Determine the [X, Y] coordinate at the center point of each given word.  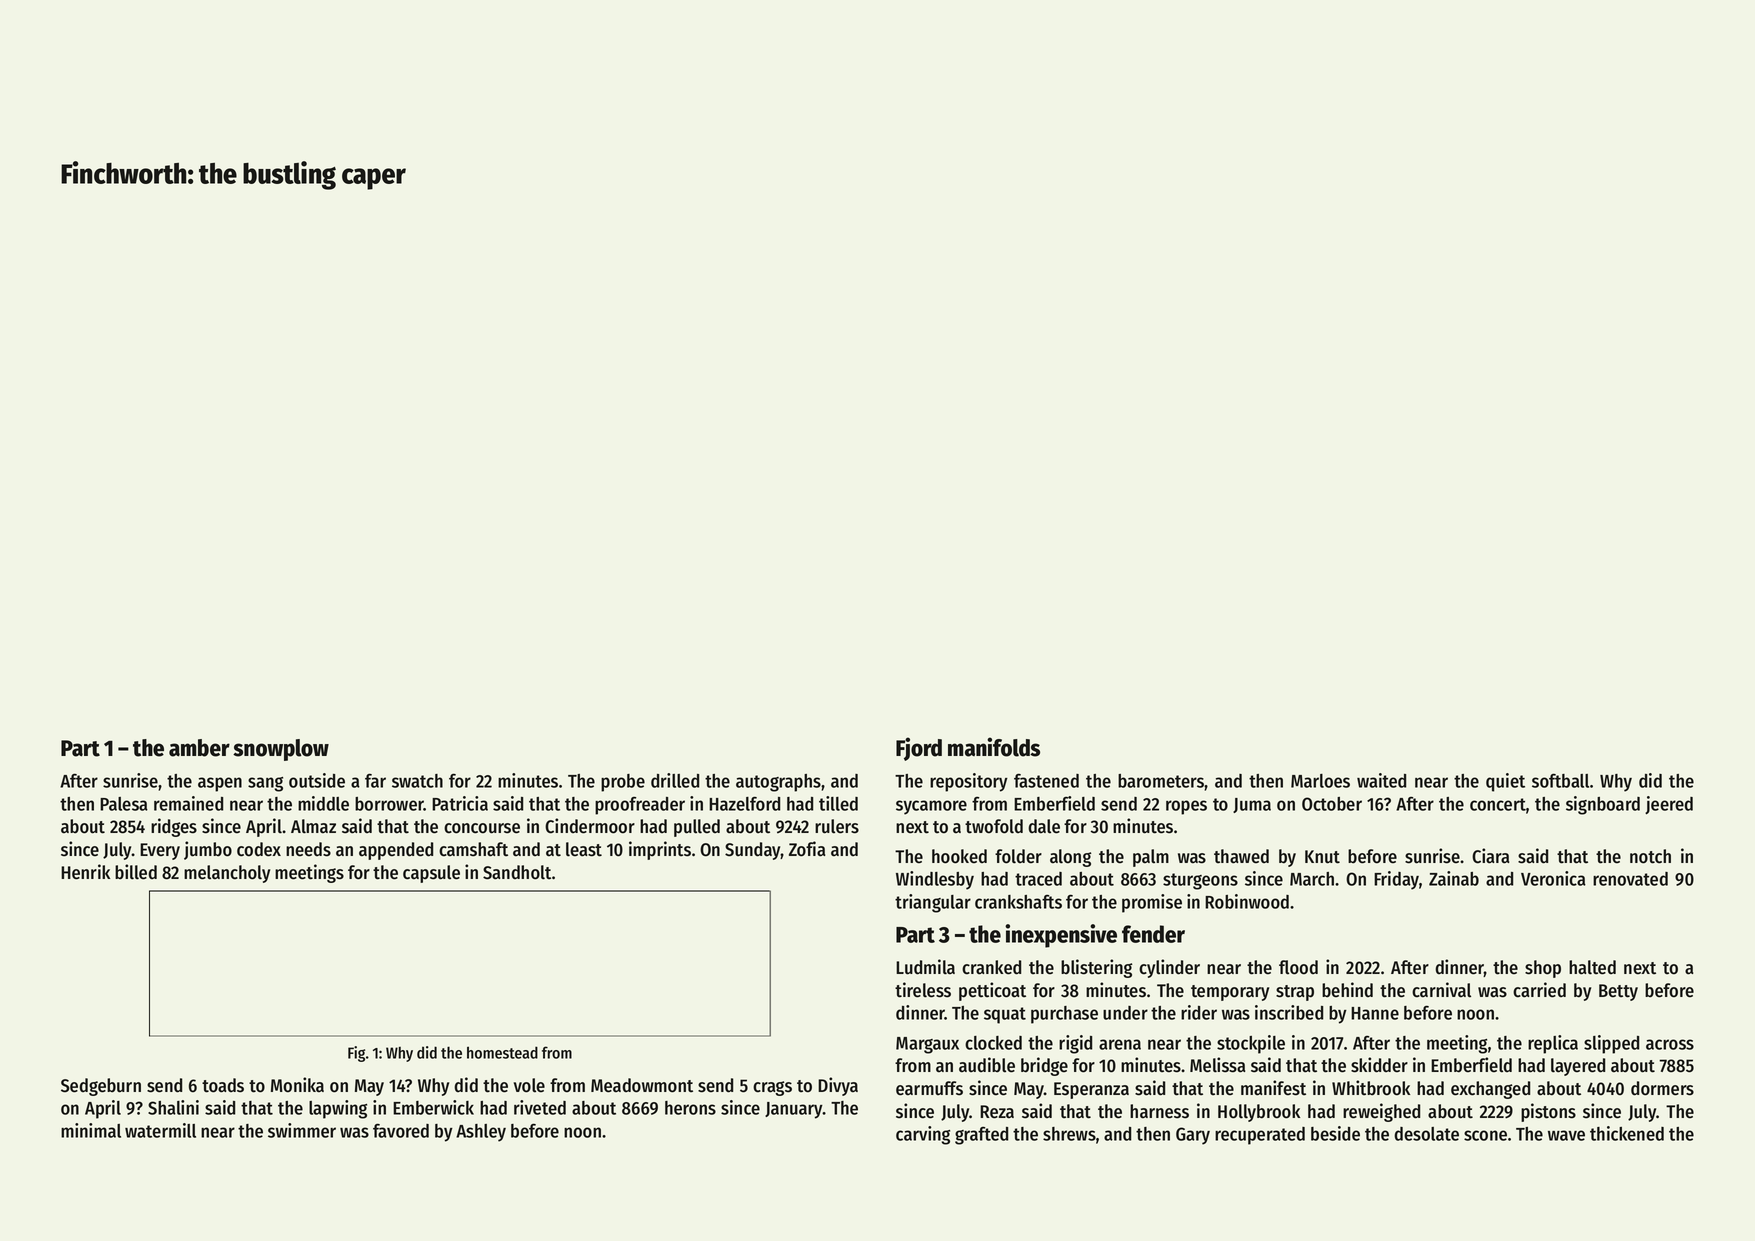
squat [1005, 1015]
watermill [160, 1130]
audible [987, 1065]
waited [1381, 780]
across [1670, 1044]
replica [1553, 1044]
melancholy [227, 874]
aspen [220, 784]
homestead [502, 1052]
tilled [838, 803]
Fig [356, 1054]
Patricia [460, 803]
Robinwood [1247, 901]
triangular [933, 903]
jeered [1669, 805]
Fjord [919, 749]
